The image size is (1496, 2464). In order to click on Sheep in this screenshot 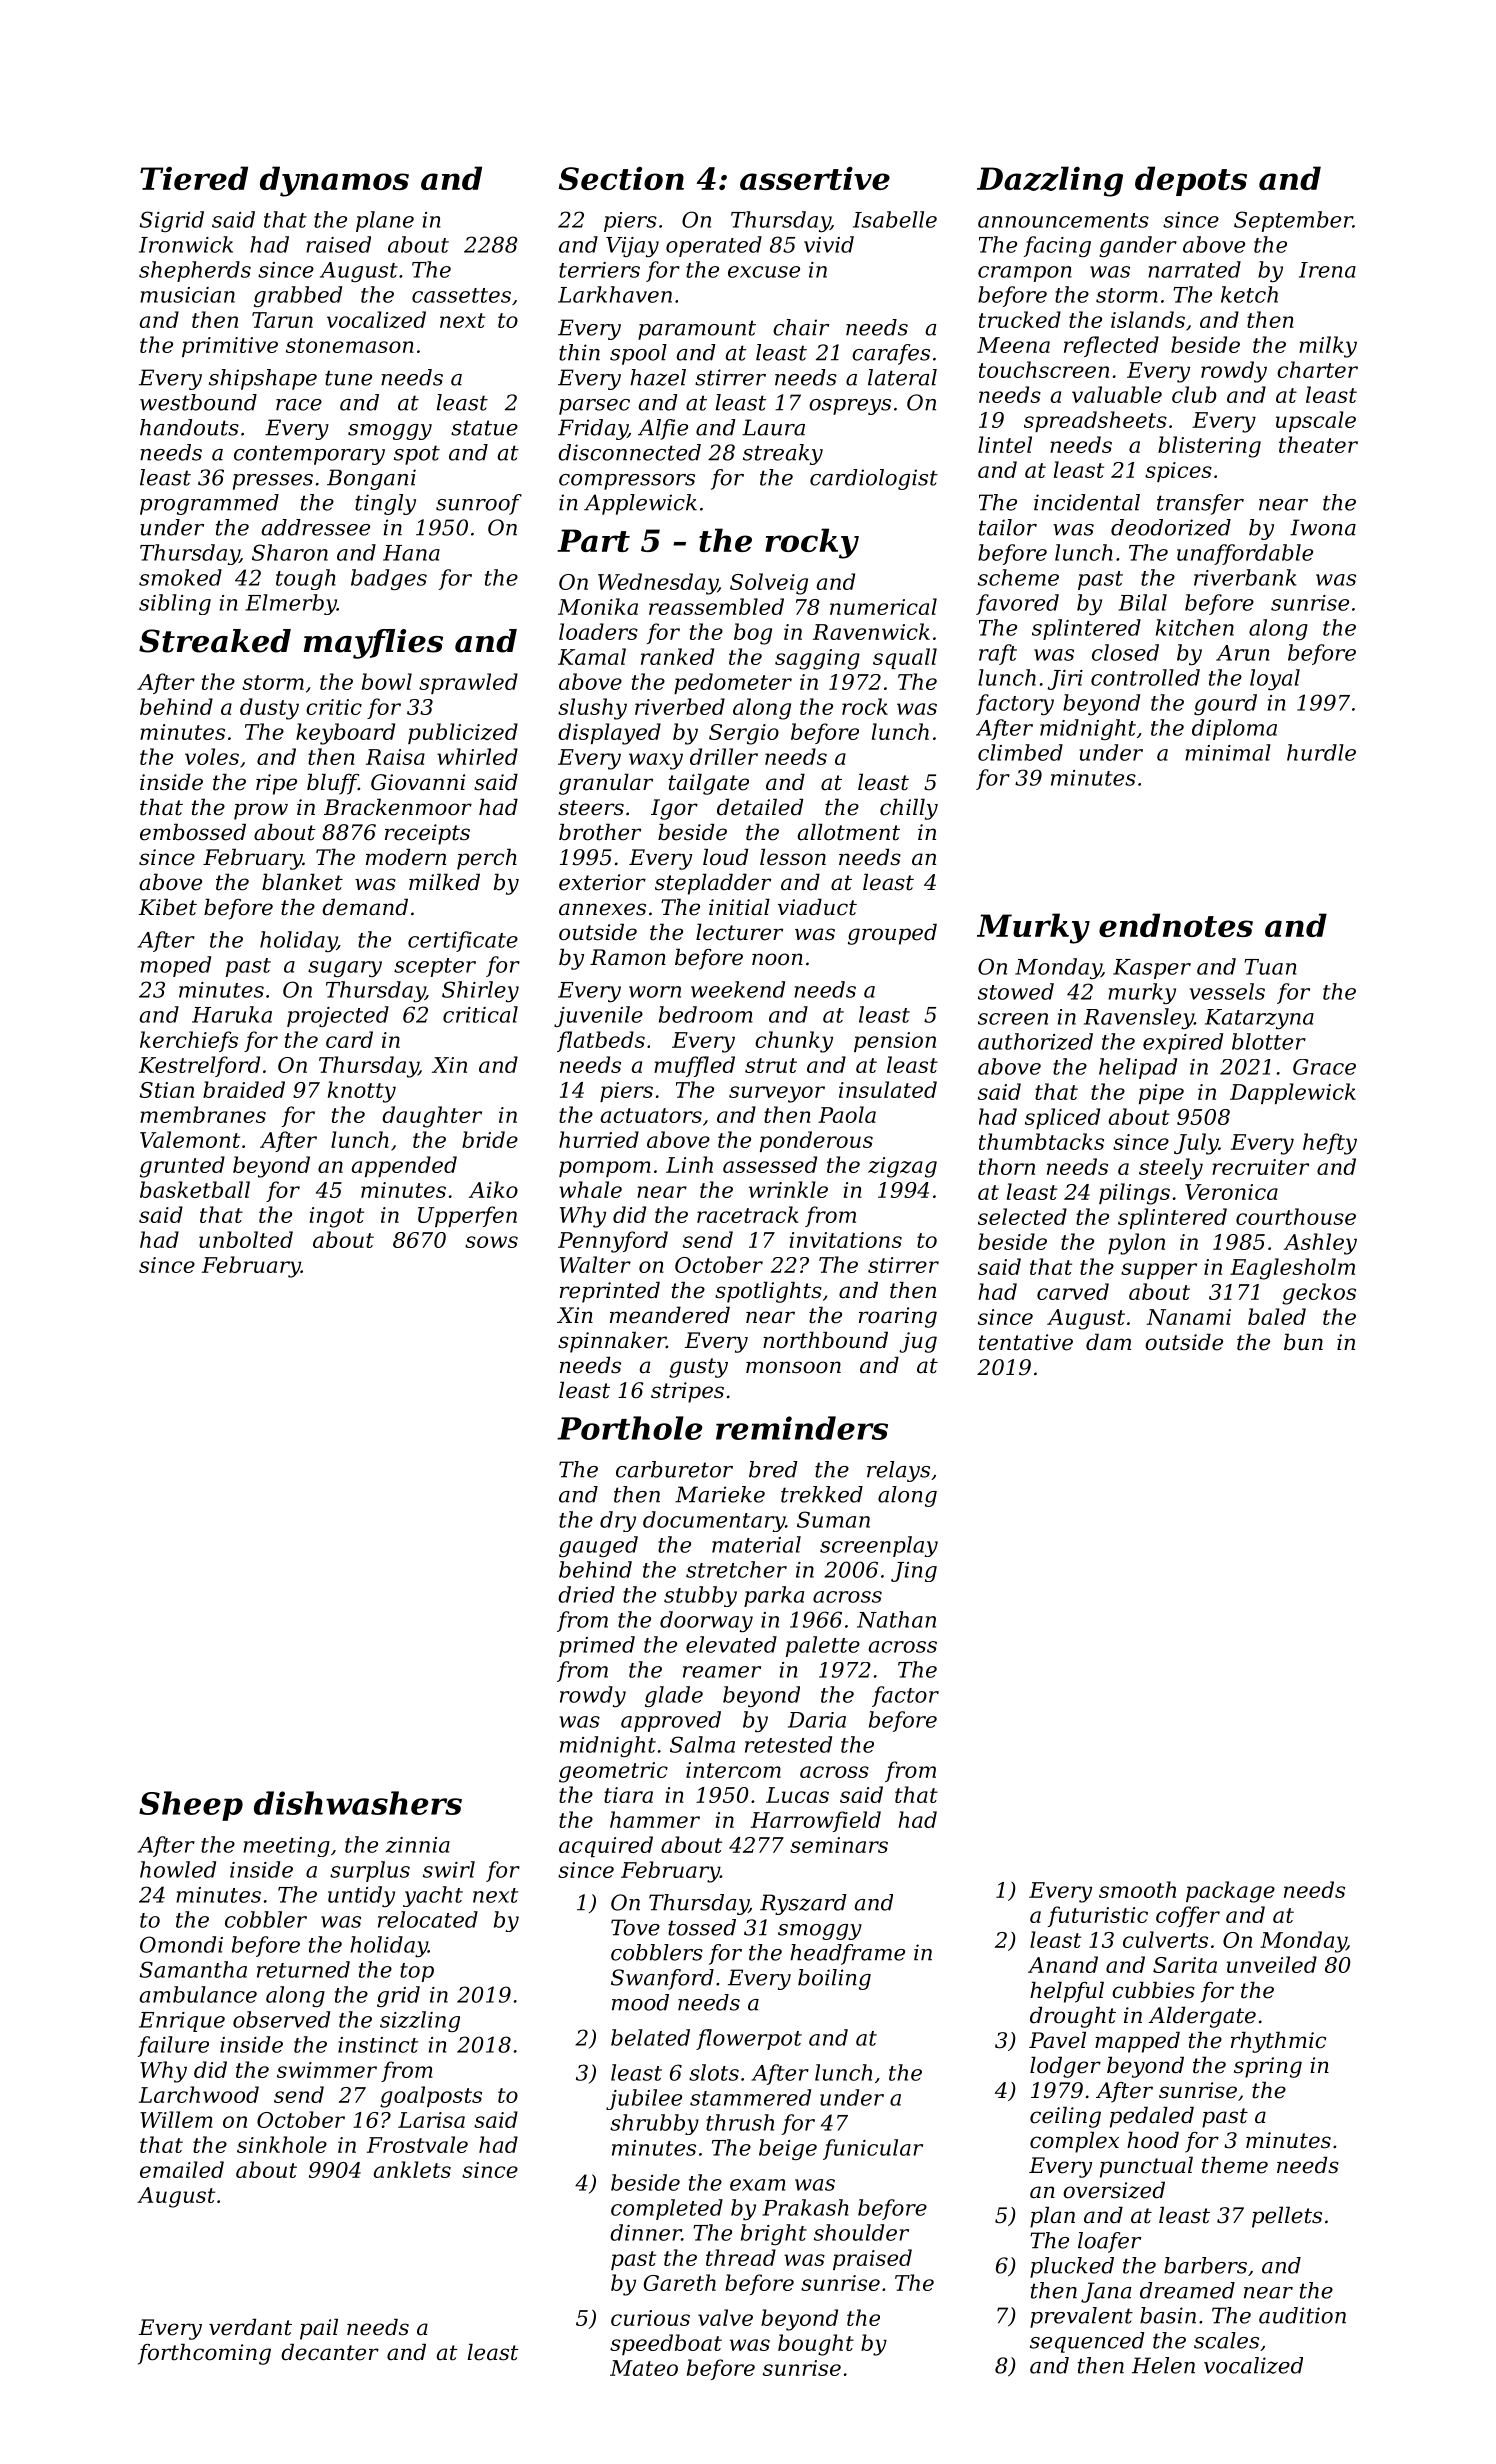, I will do `click(191, 1806)`.
